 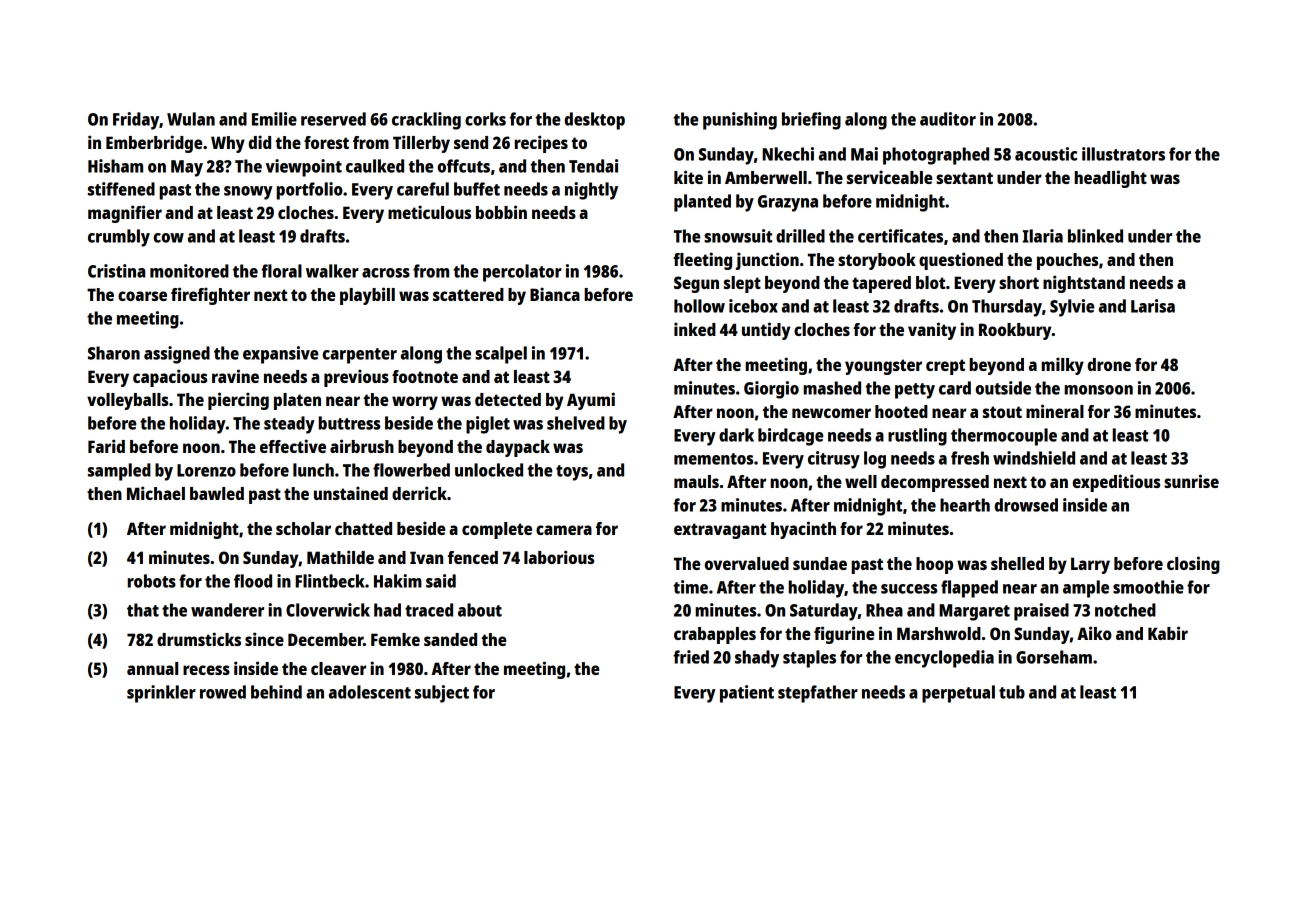 What do you see at coordinates (948, 119) in the screenshot?
I see `auditor` at bounding box center [948, 119].
